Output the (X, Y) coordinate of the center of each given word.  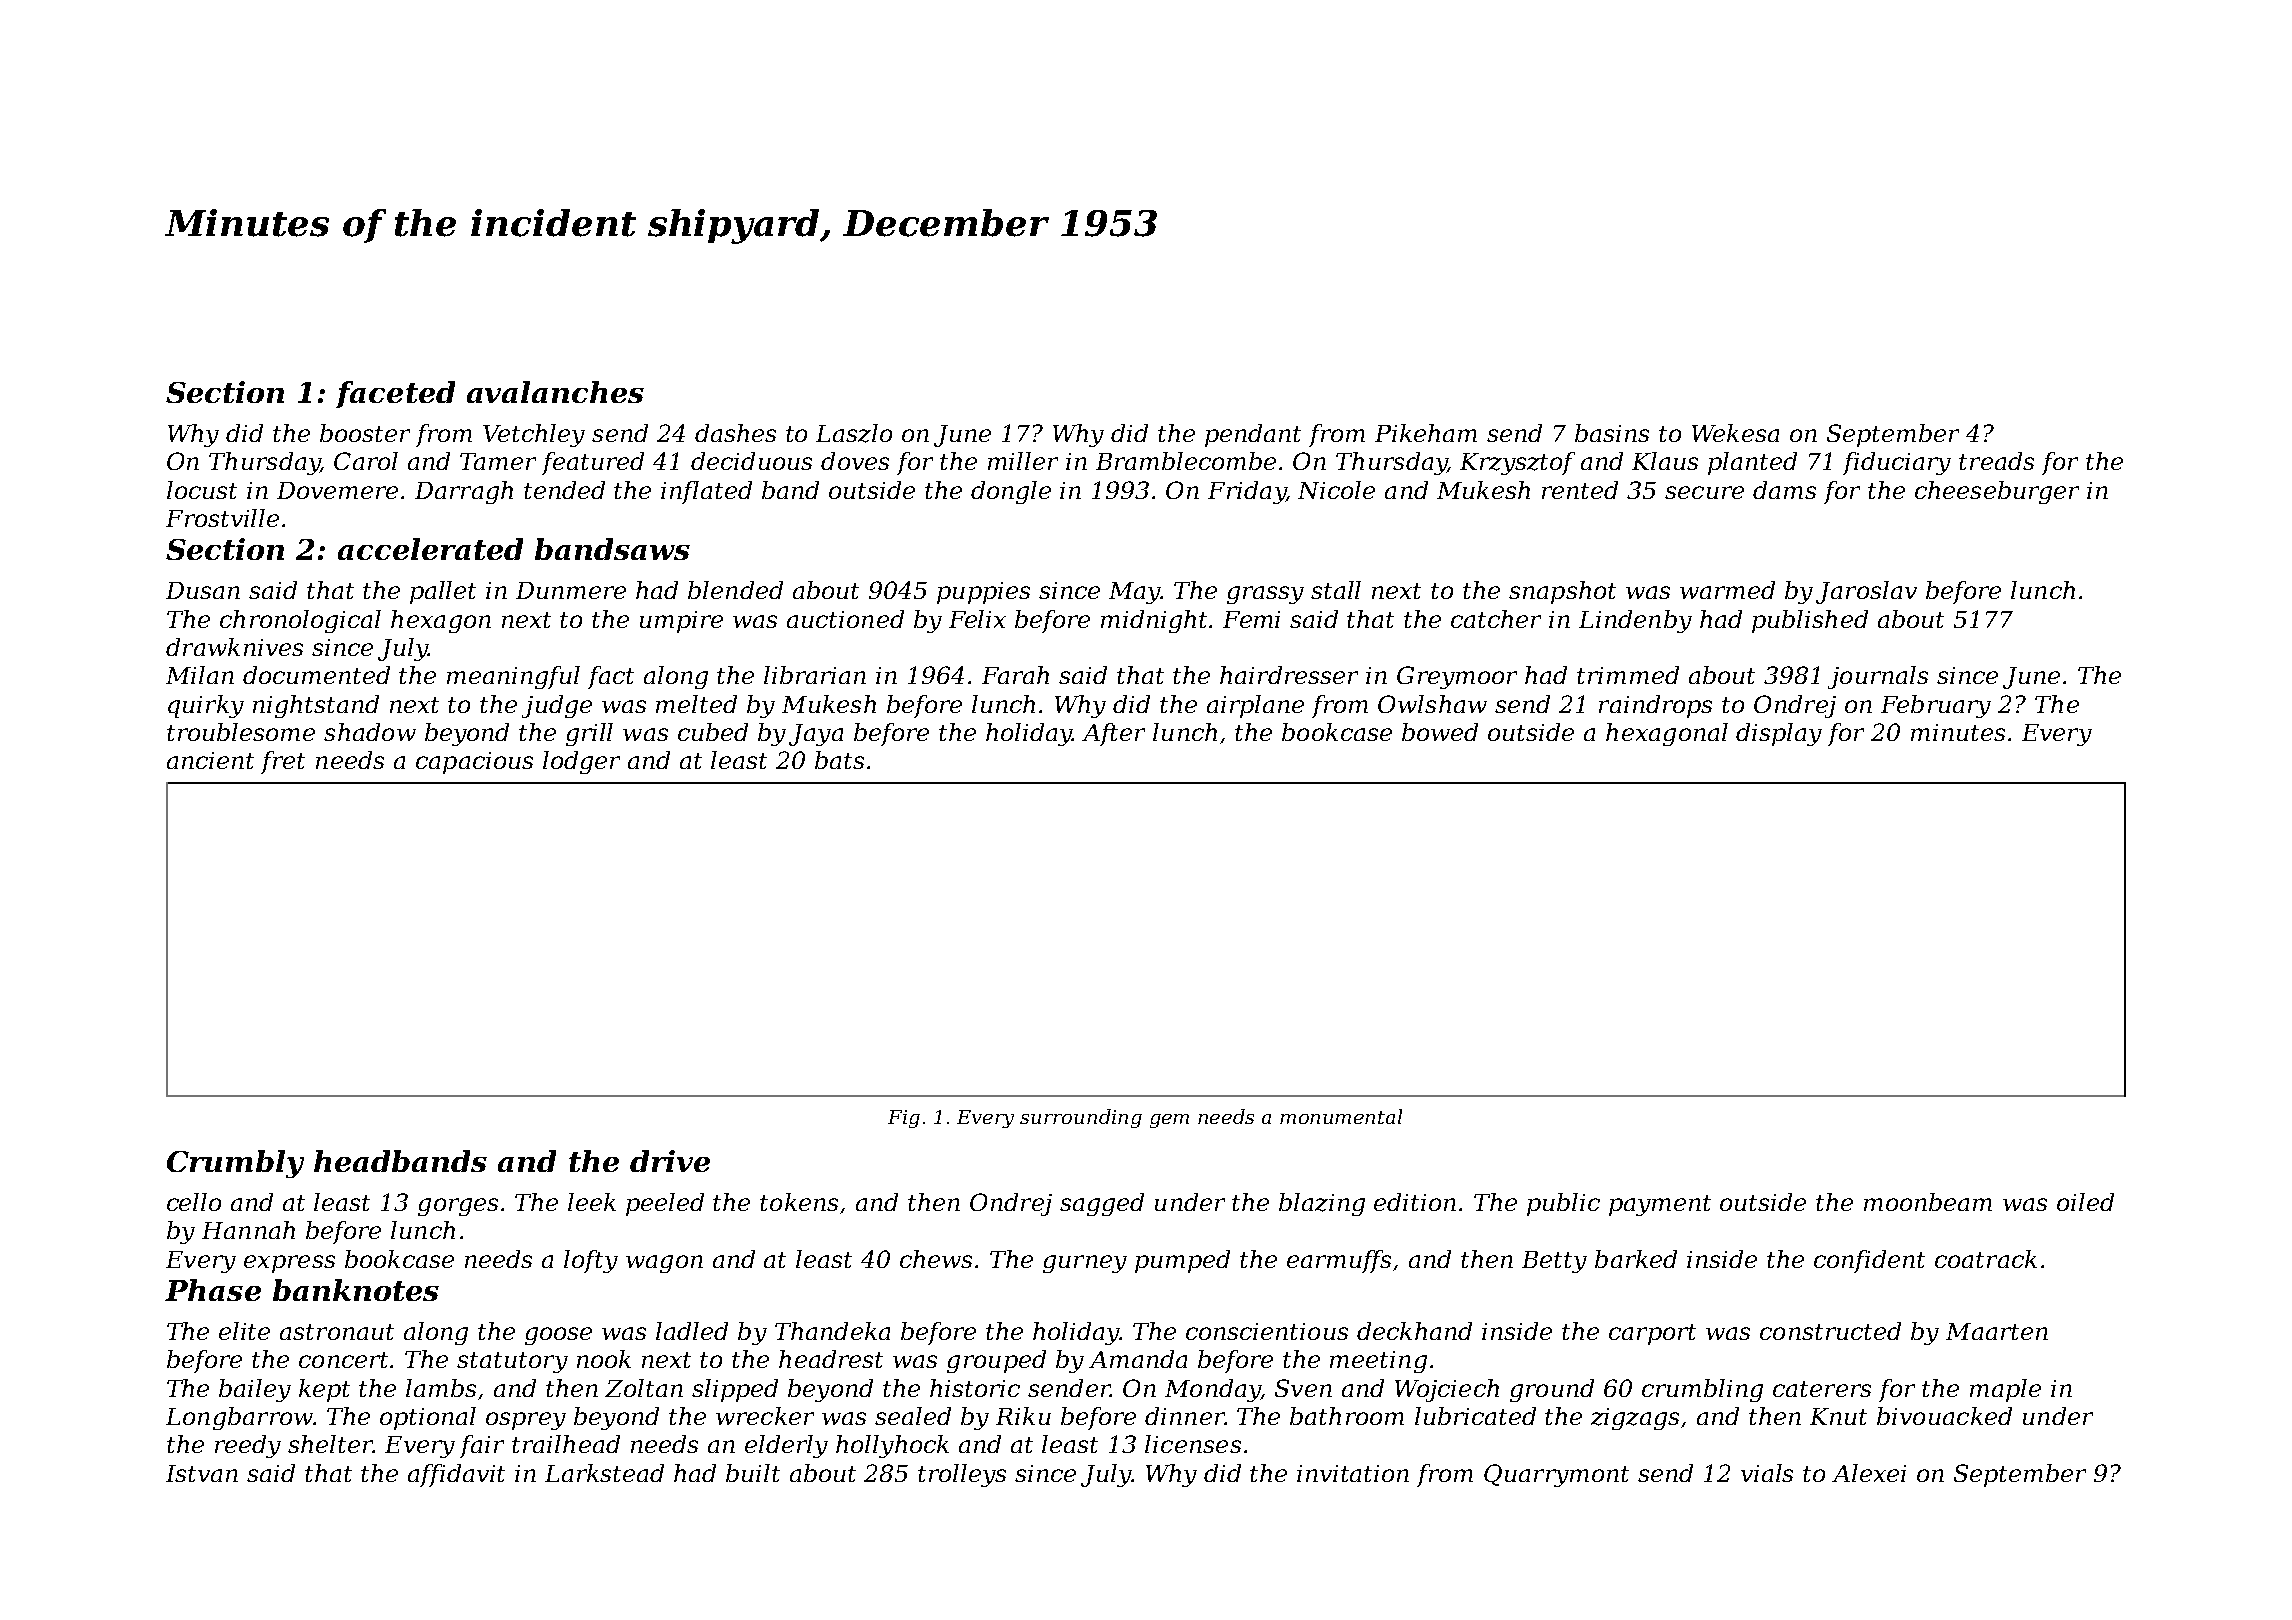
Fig (904, 1119)
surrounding (1081, 1118)
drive (670, 1161)
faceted (395, 394)
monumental (1341, 1116)
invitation (1353, 1473)
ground (1552, 1390)
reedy (248, 1446)
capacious (474, 763)
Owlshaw (1432, 704)
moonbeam (1928, 1202)
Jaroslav (1866, 592)
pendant (1253, 435)
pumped (1182, 1261)
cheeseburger (1997, 492)
